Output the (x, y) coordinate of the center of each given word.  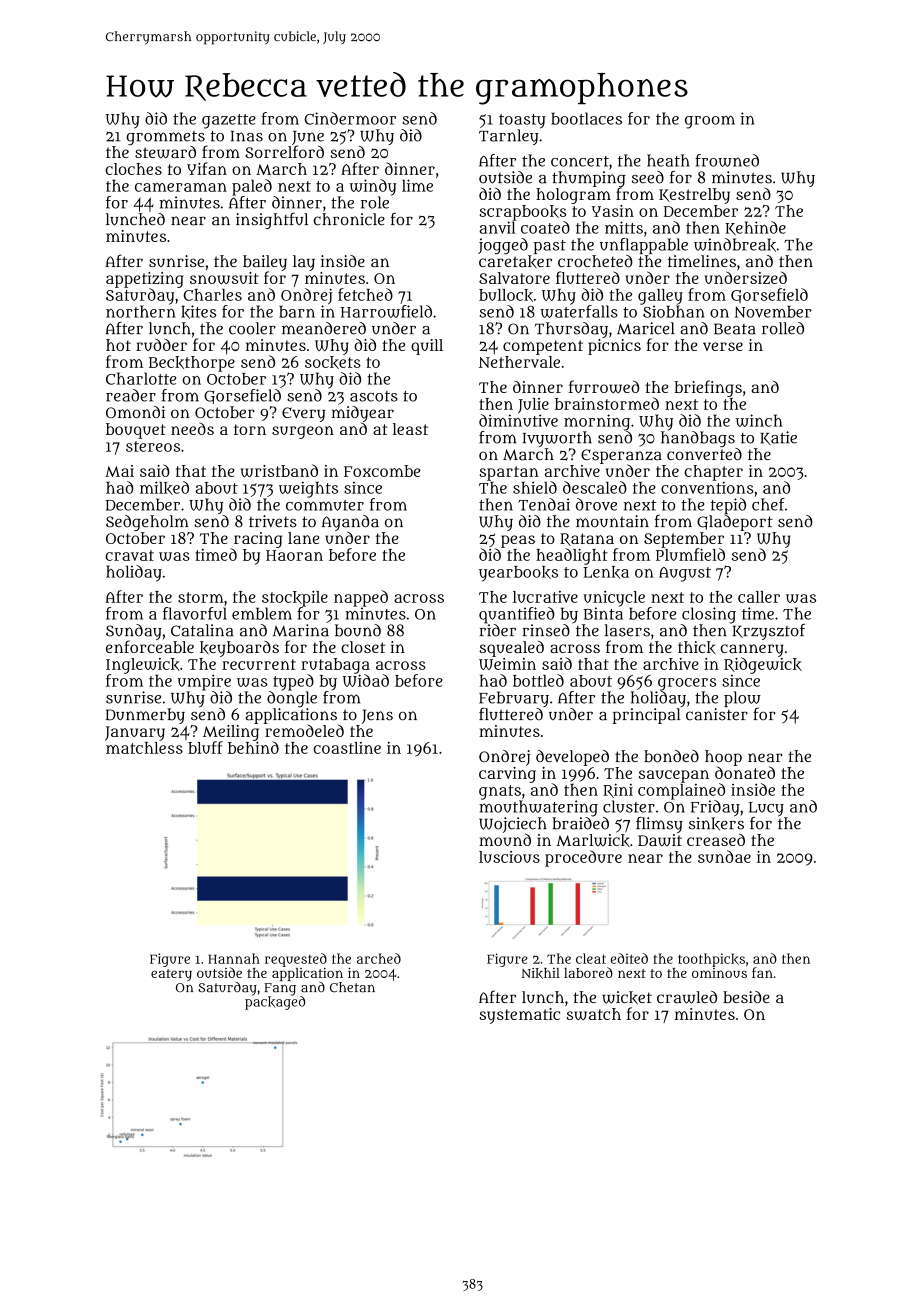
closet (363, 647)
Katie (778, 438)
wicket (627, 998)
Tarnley (509, 137)
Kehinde (755, 228)
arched (379, 958)
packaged (275, 1003)
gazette (229, 121)
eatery (171, 975)
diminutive (518, 420)
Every (303, 414)
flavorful (195, 613)
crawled (687, 997)
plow (742, 699)
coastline (347, 748)
